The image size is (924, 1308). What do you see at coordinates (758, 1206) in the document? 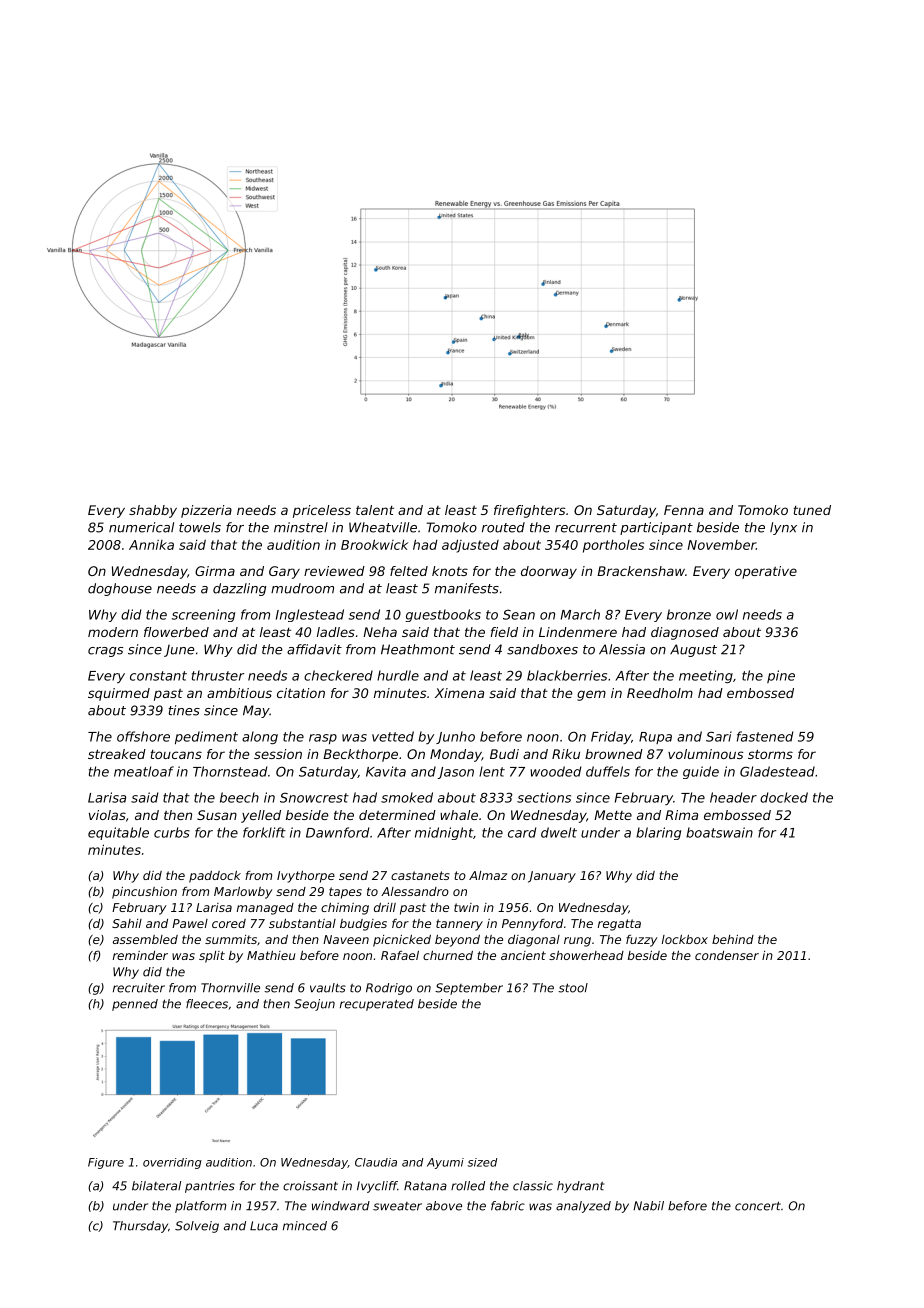
I see `concert` at bounding box center [758, 1206].
